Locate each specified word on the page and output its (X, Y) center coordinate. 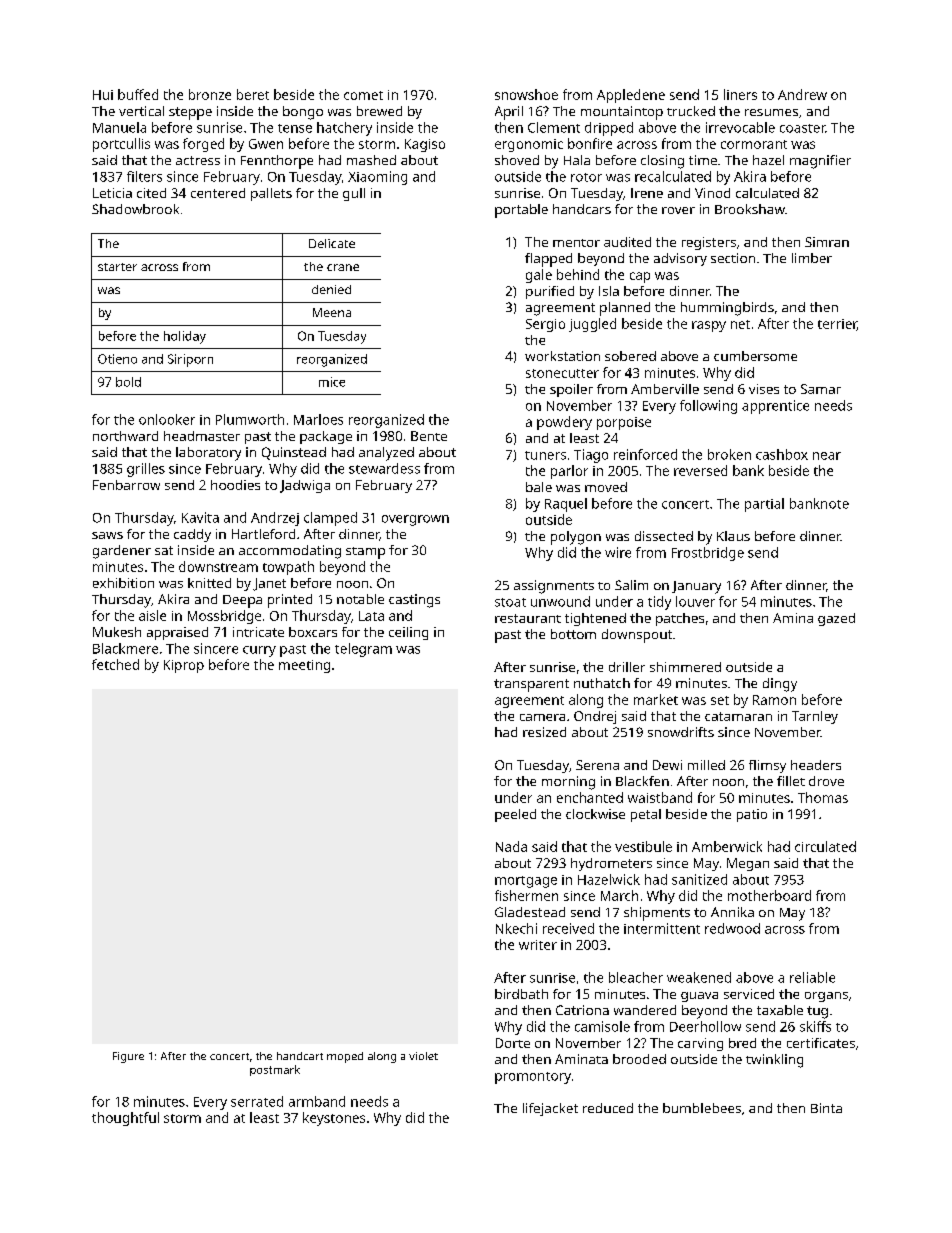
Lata (371, 616)
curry (259, 651)
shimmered (685, 667)
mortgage (526, 882)
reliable (812, 977)
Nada (511, 846)
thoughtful (125, 1119)
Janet (269, 584)
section (733, 258)
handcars (582, 209)
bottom (573, 634)
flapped (548, 260)
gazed (836, 619)
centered (218, 193)
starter (117, 267)
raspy (709, 326)
